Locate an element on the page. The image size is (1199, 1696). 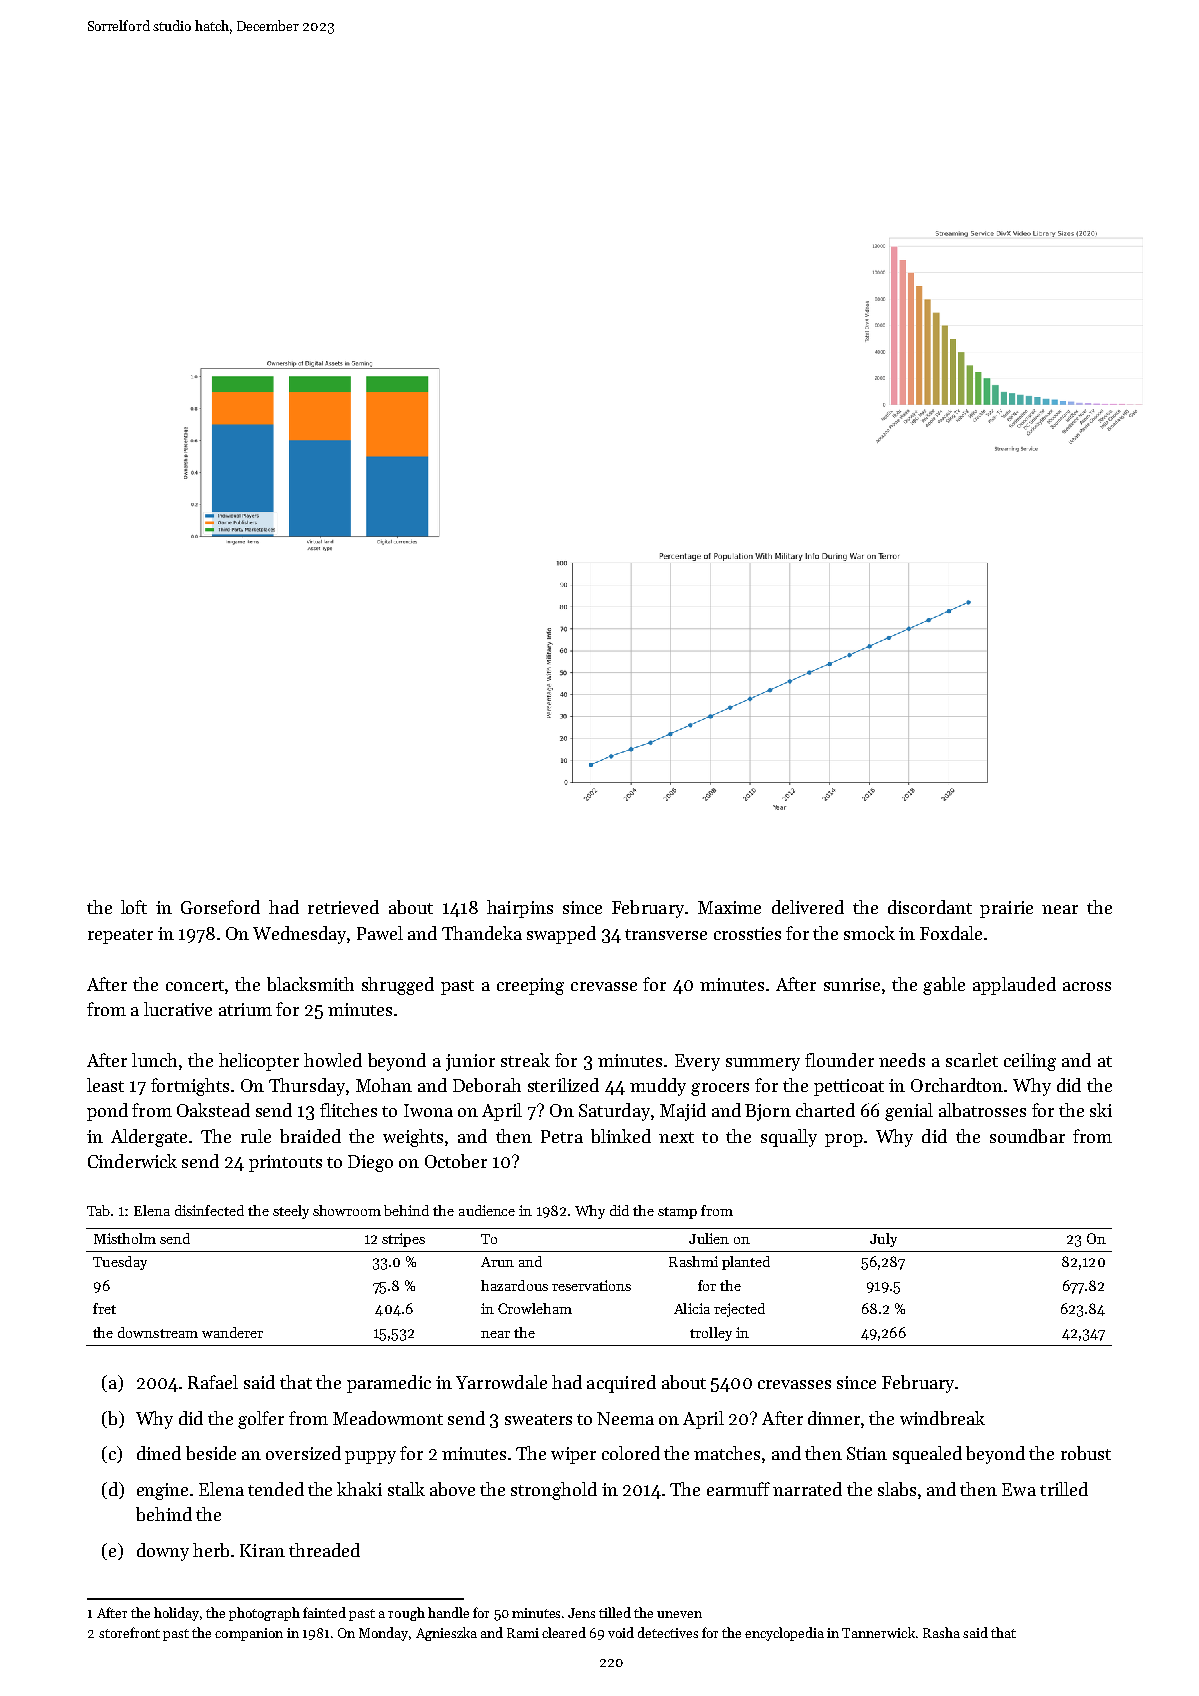
holiday is located at coordinates (176, 1614).
